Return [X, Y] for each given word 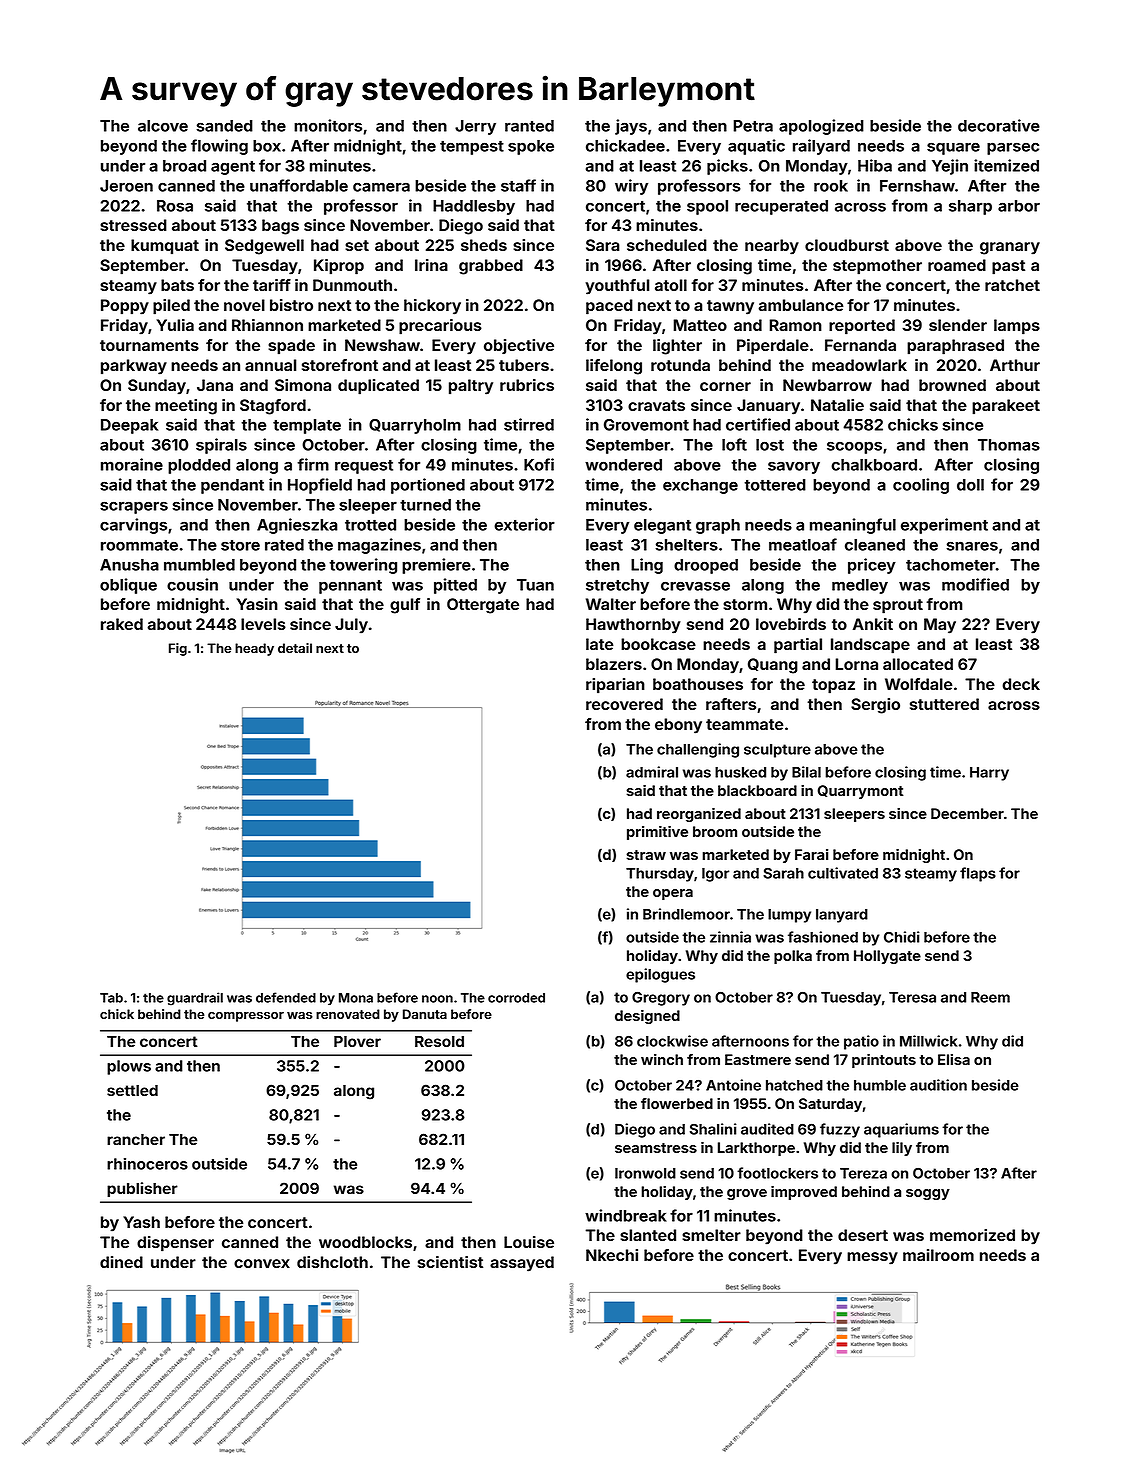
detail [295, 648]
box [267, 146]
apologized [821, 127]
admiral [652, 772]
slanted [648, 1235]
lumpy [789, 916]
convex [262, 1263]
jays [631, 127]
